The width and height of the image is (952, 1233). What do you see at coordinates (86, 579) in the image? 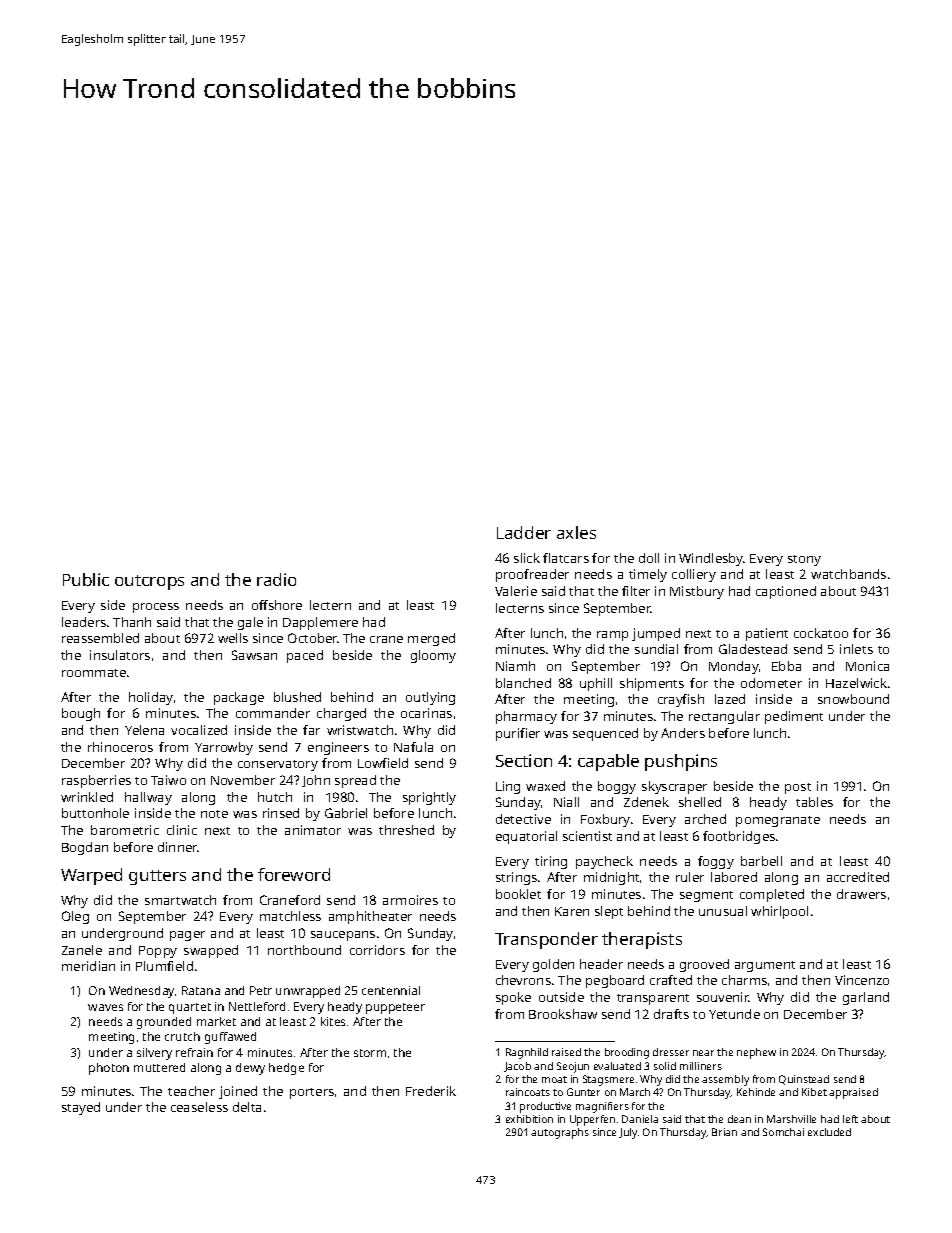
I see `Public` at bounding box center [86, 579].
